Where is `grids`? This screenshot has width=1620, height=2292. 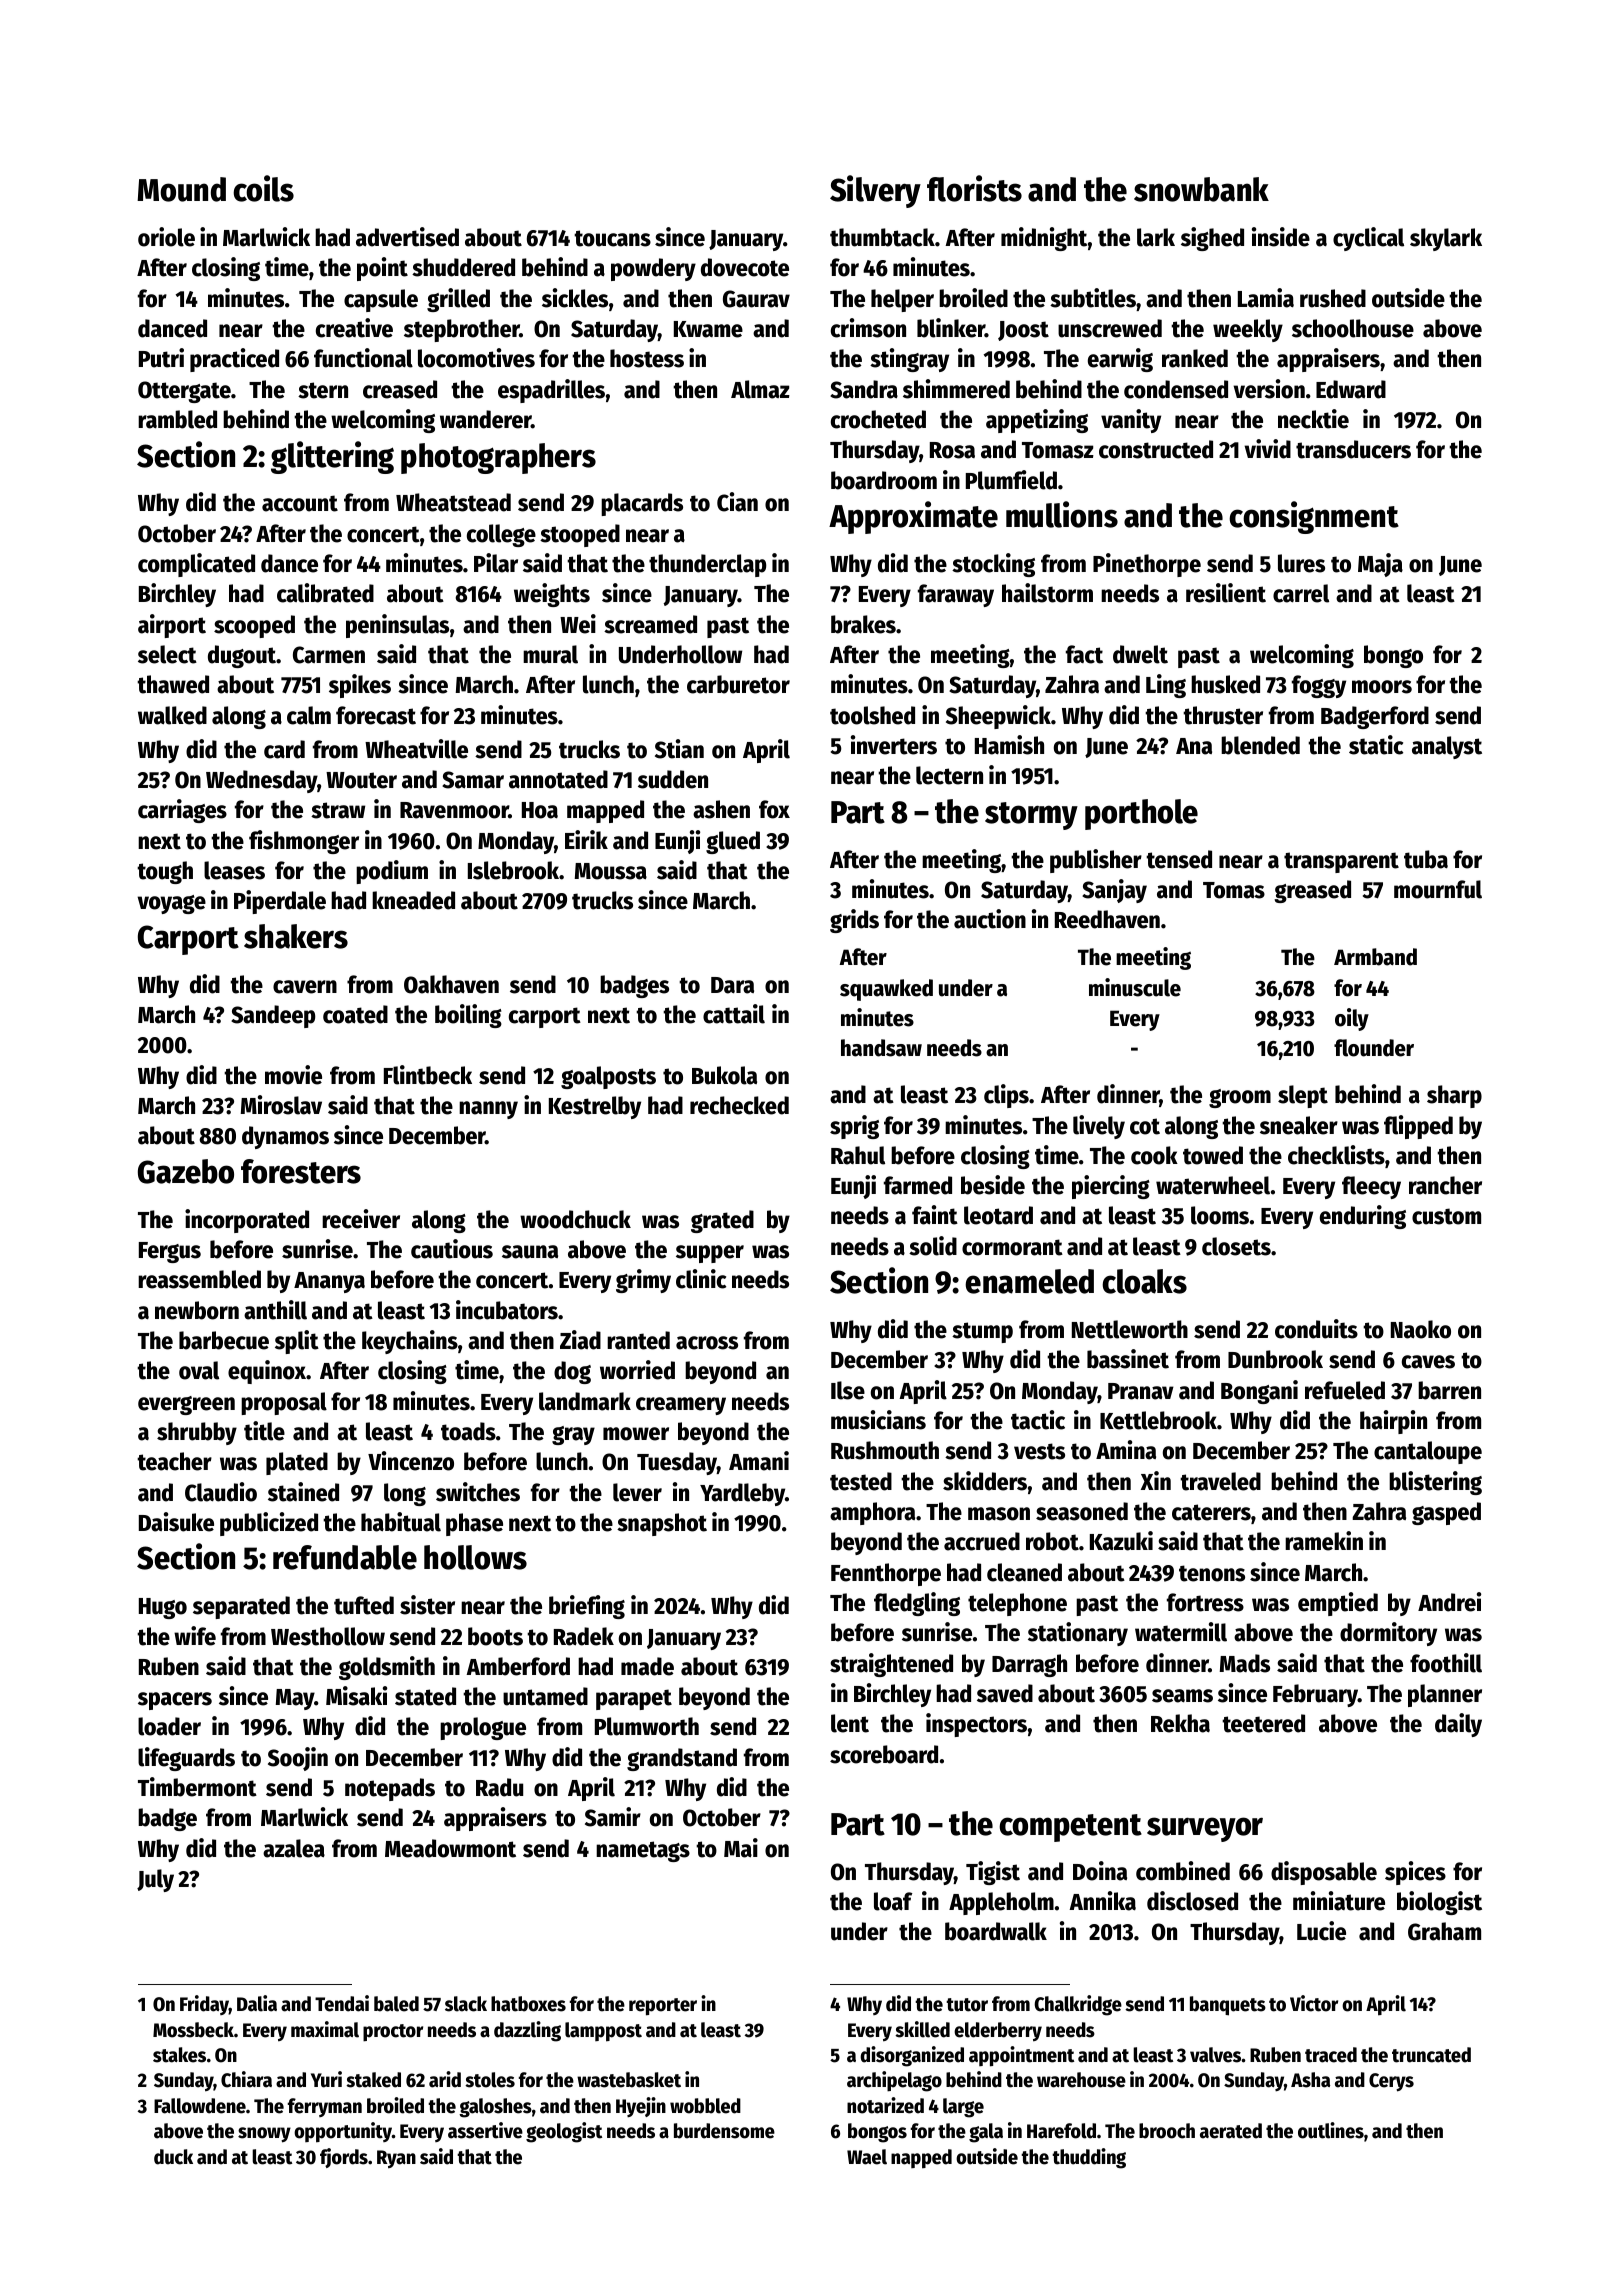 grids is located at coordinates (854, 921).
